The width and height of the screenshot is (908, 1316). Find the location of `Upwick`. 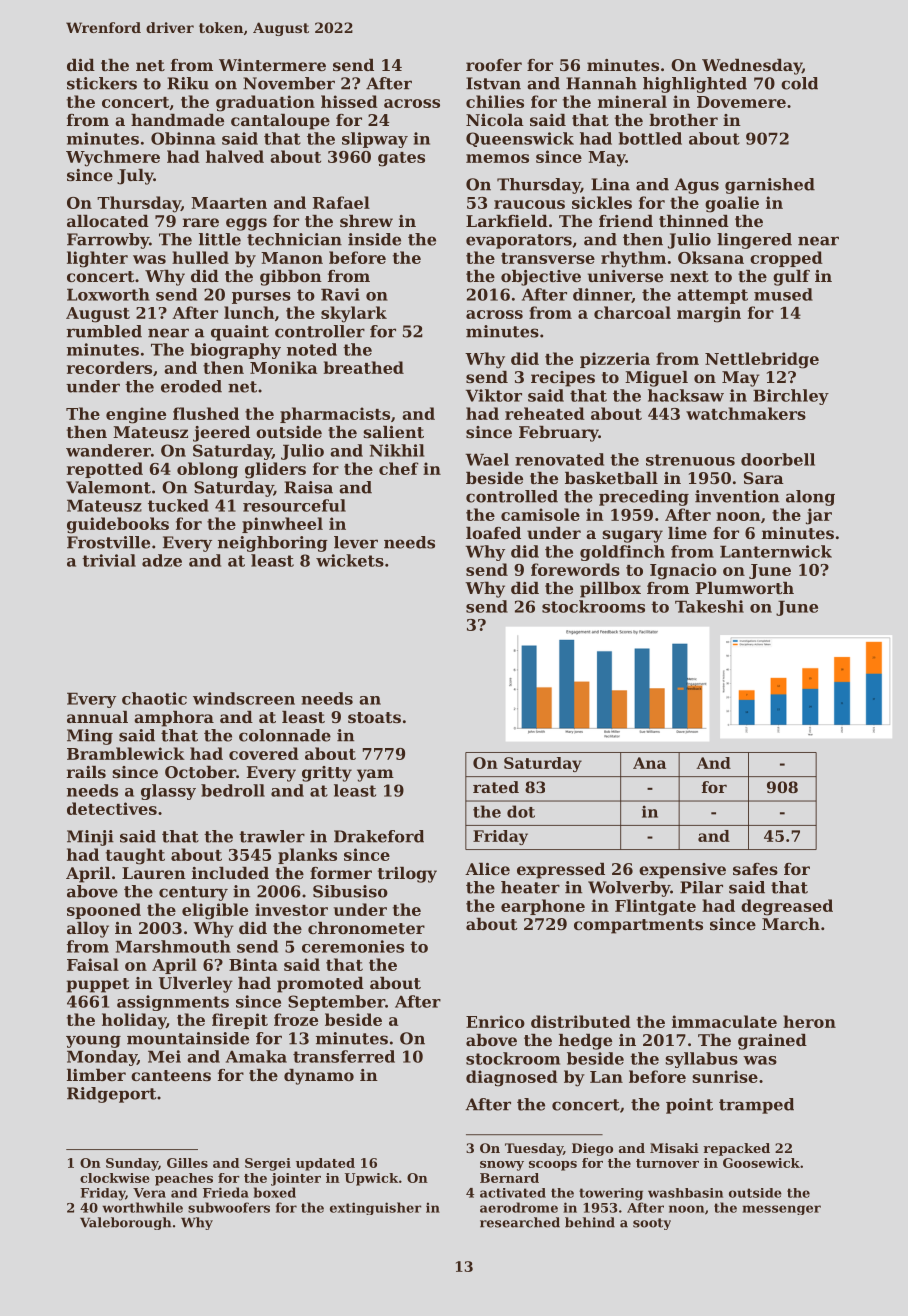

Upwick is located at coordinates (371, 1179).
